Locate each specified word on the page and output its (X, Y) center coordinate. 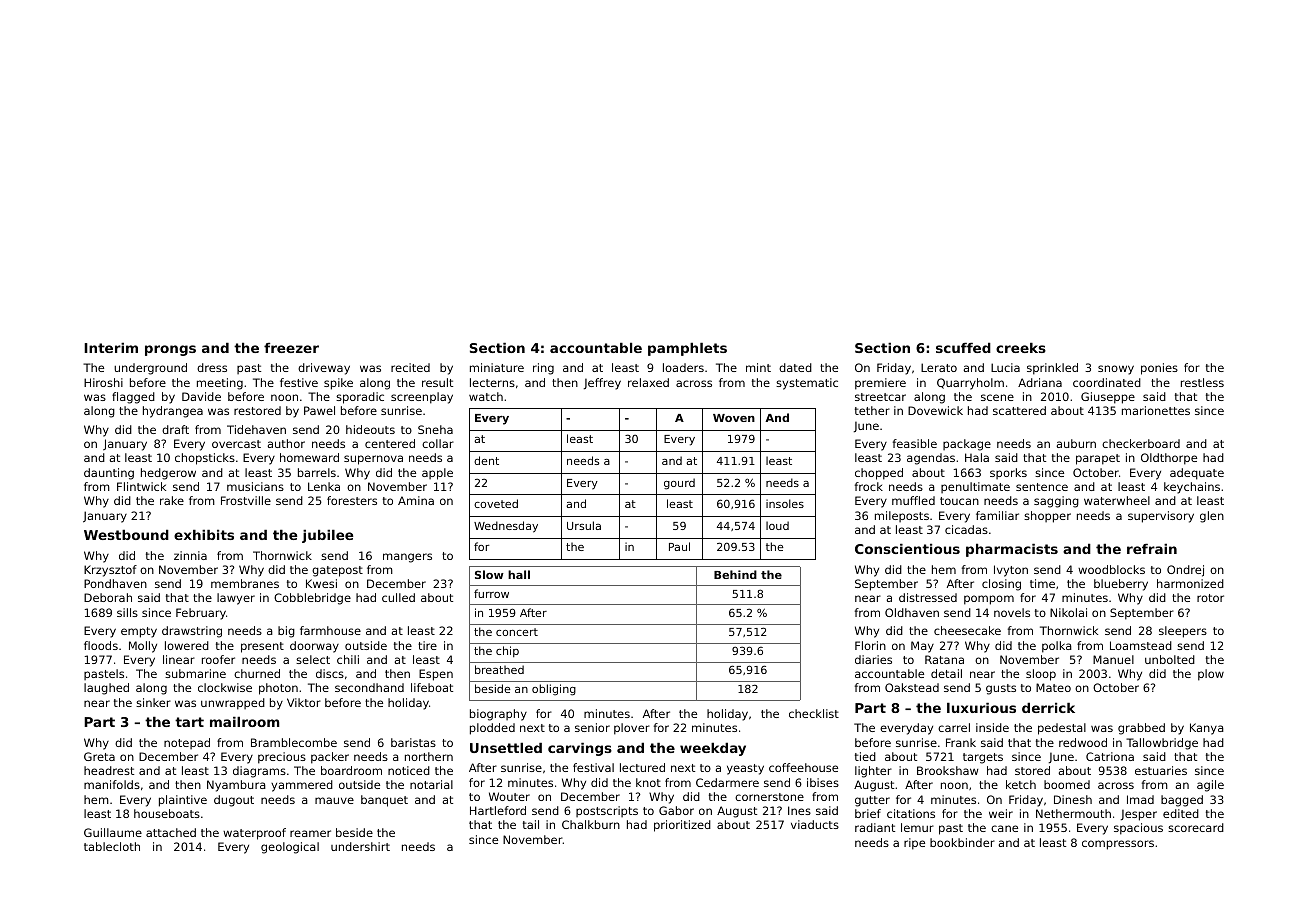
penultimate (975, 487)
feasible (915, 443)
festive (299, 382)
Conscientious (907, 548)
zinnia (190, 555)
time (1042, 583)
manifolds (112, 784)
